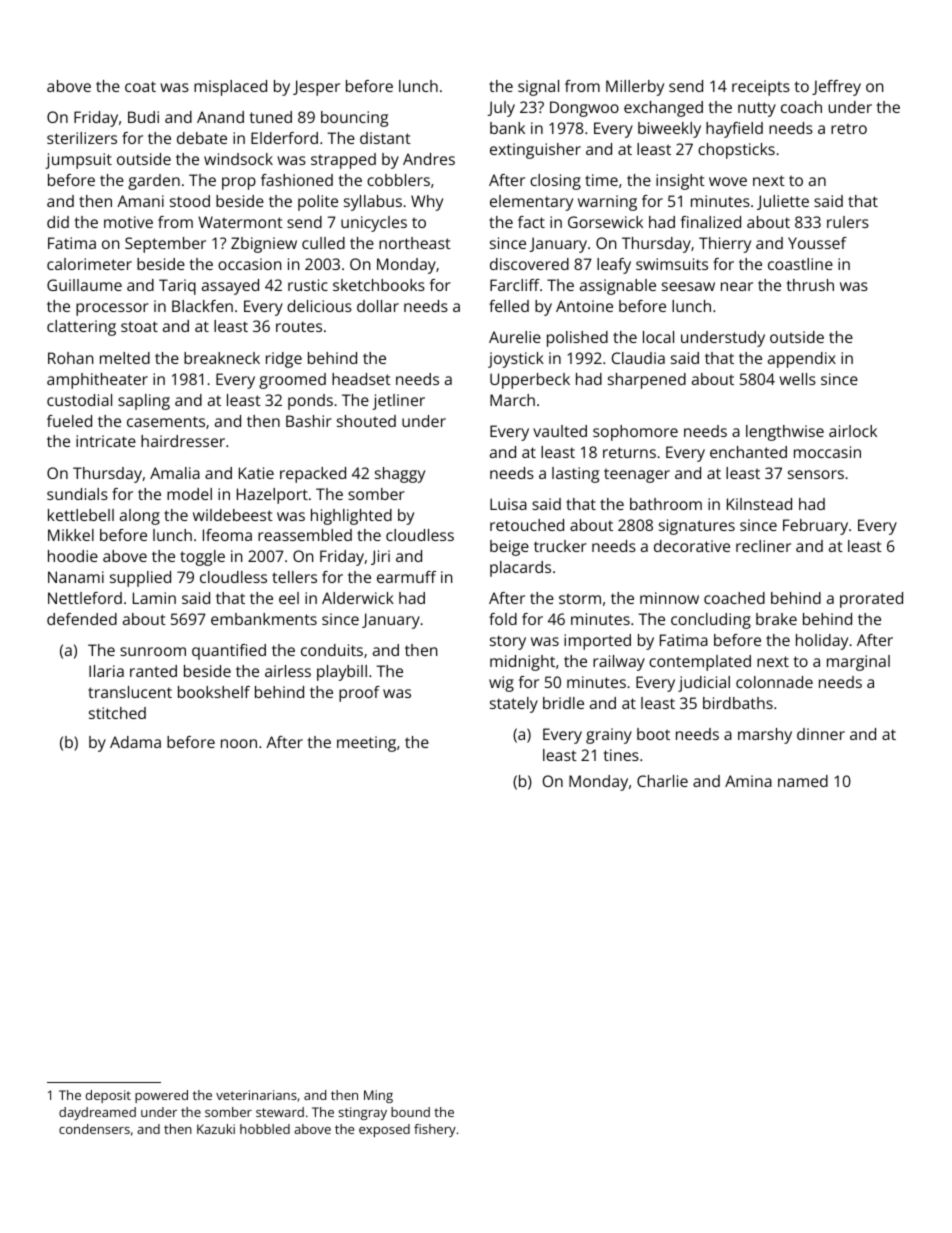 Image resolution: width=952 pixels, height=1233 pixels. I want to click on Adama, so click(135, 742).
